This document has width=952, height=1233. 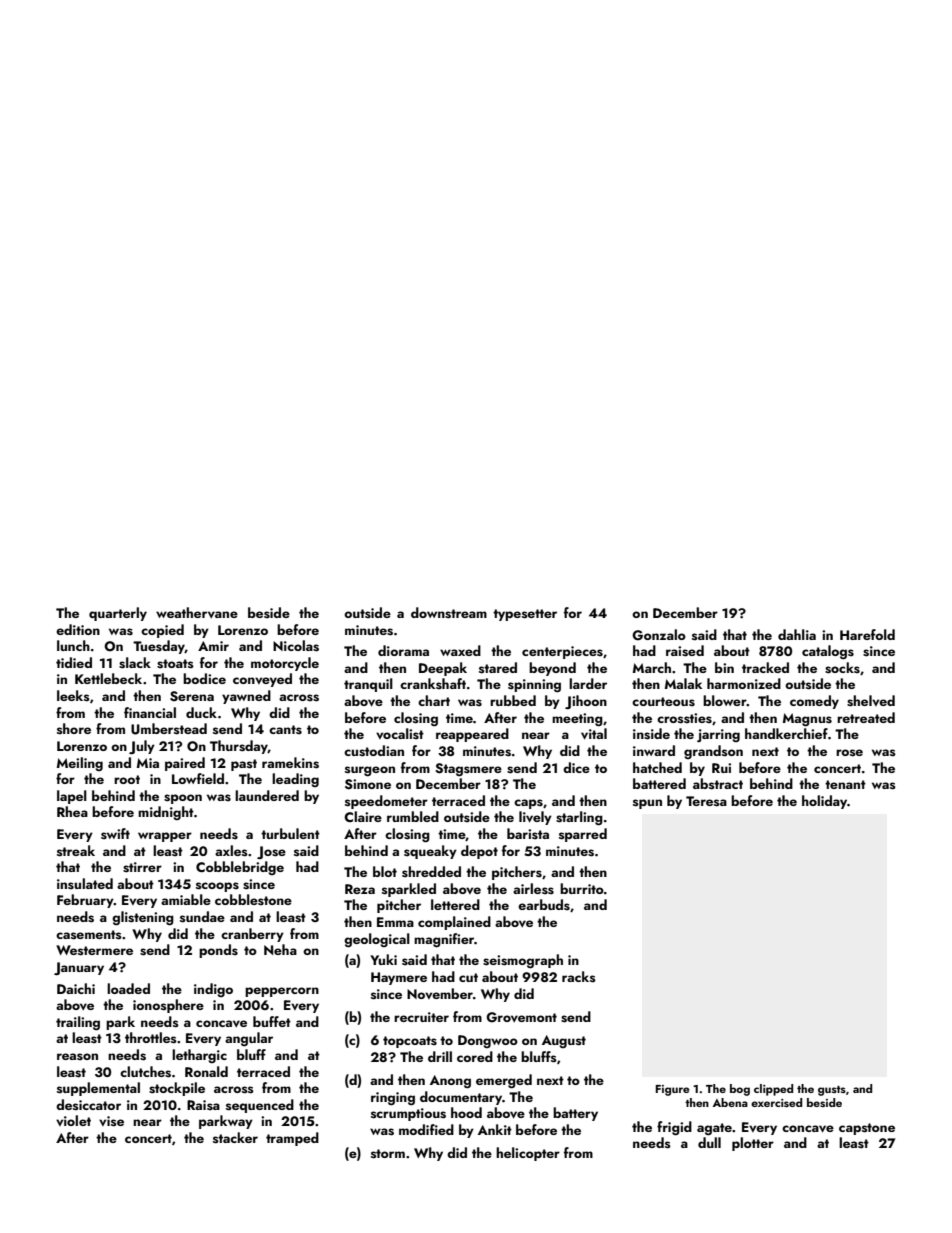 What do you see at coordinates (718, 784) in the document?
I see `abstract` at bounding box center [718, 784].
